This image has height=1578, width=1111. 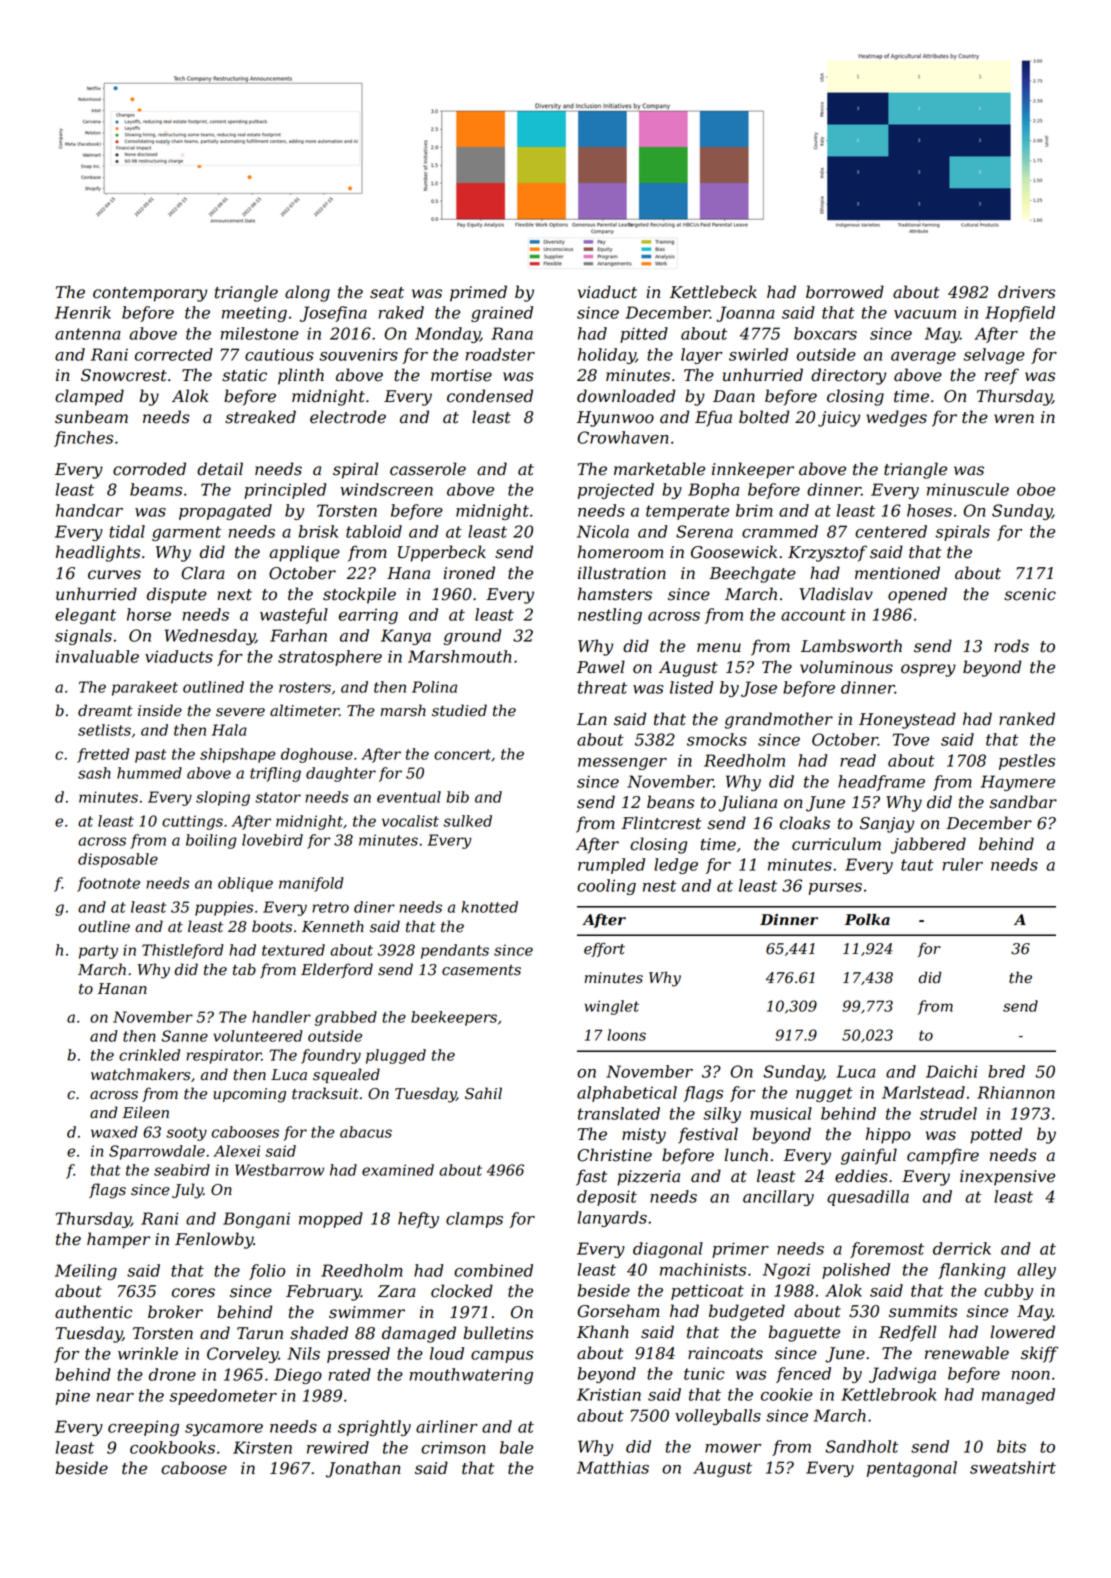 I want to click on Pawel, so click(x=601, y=667).
